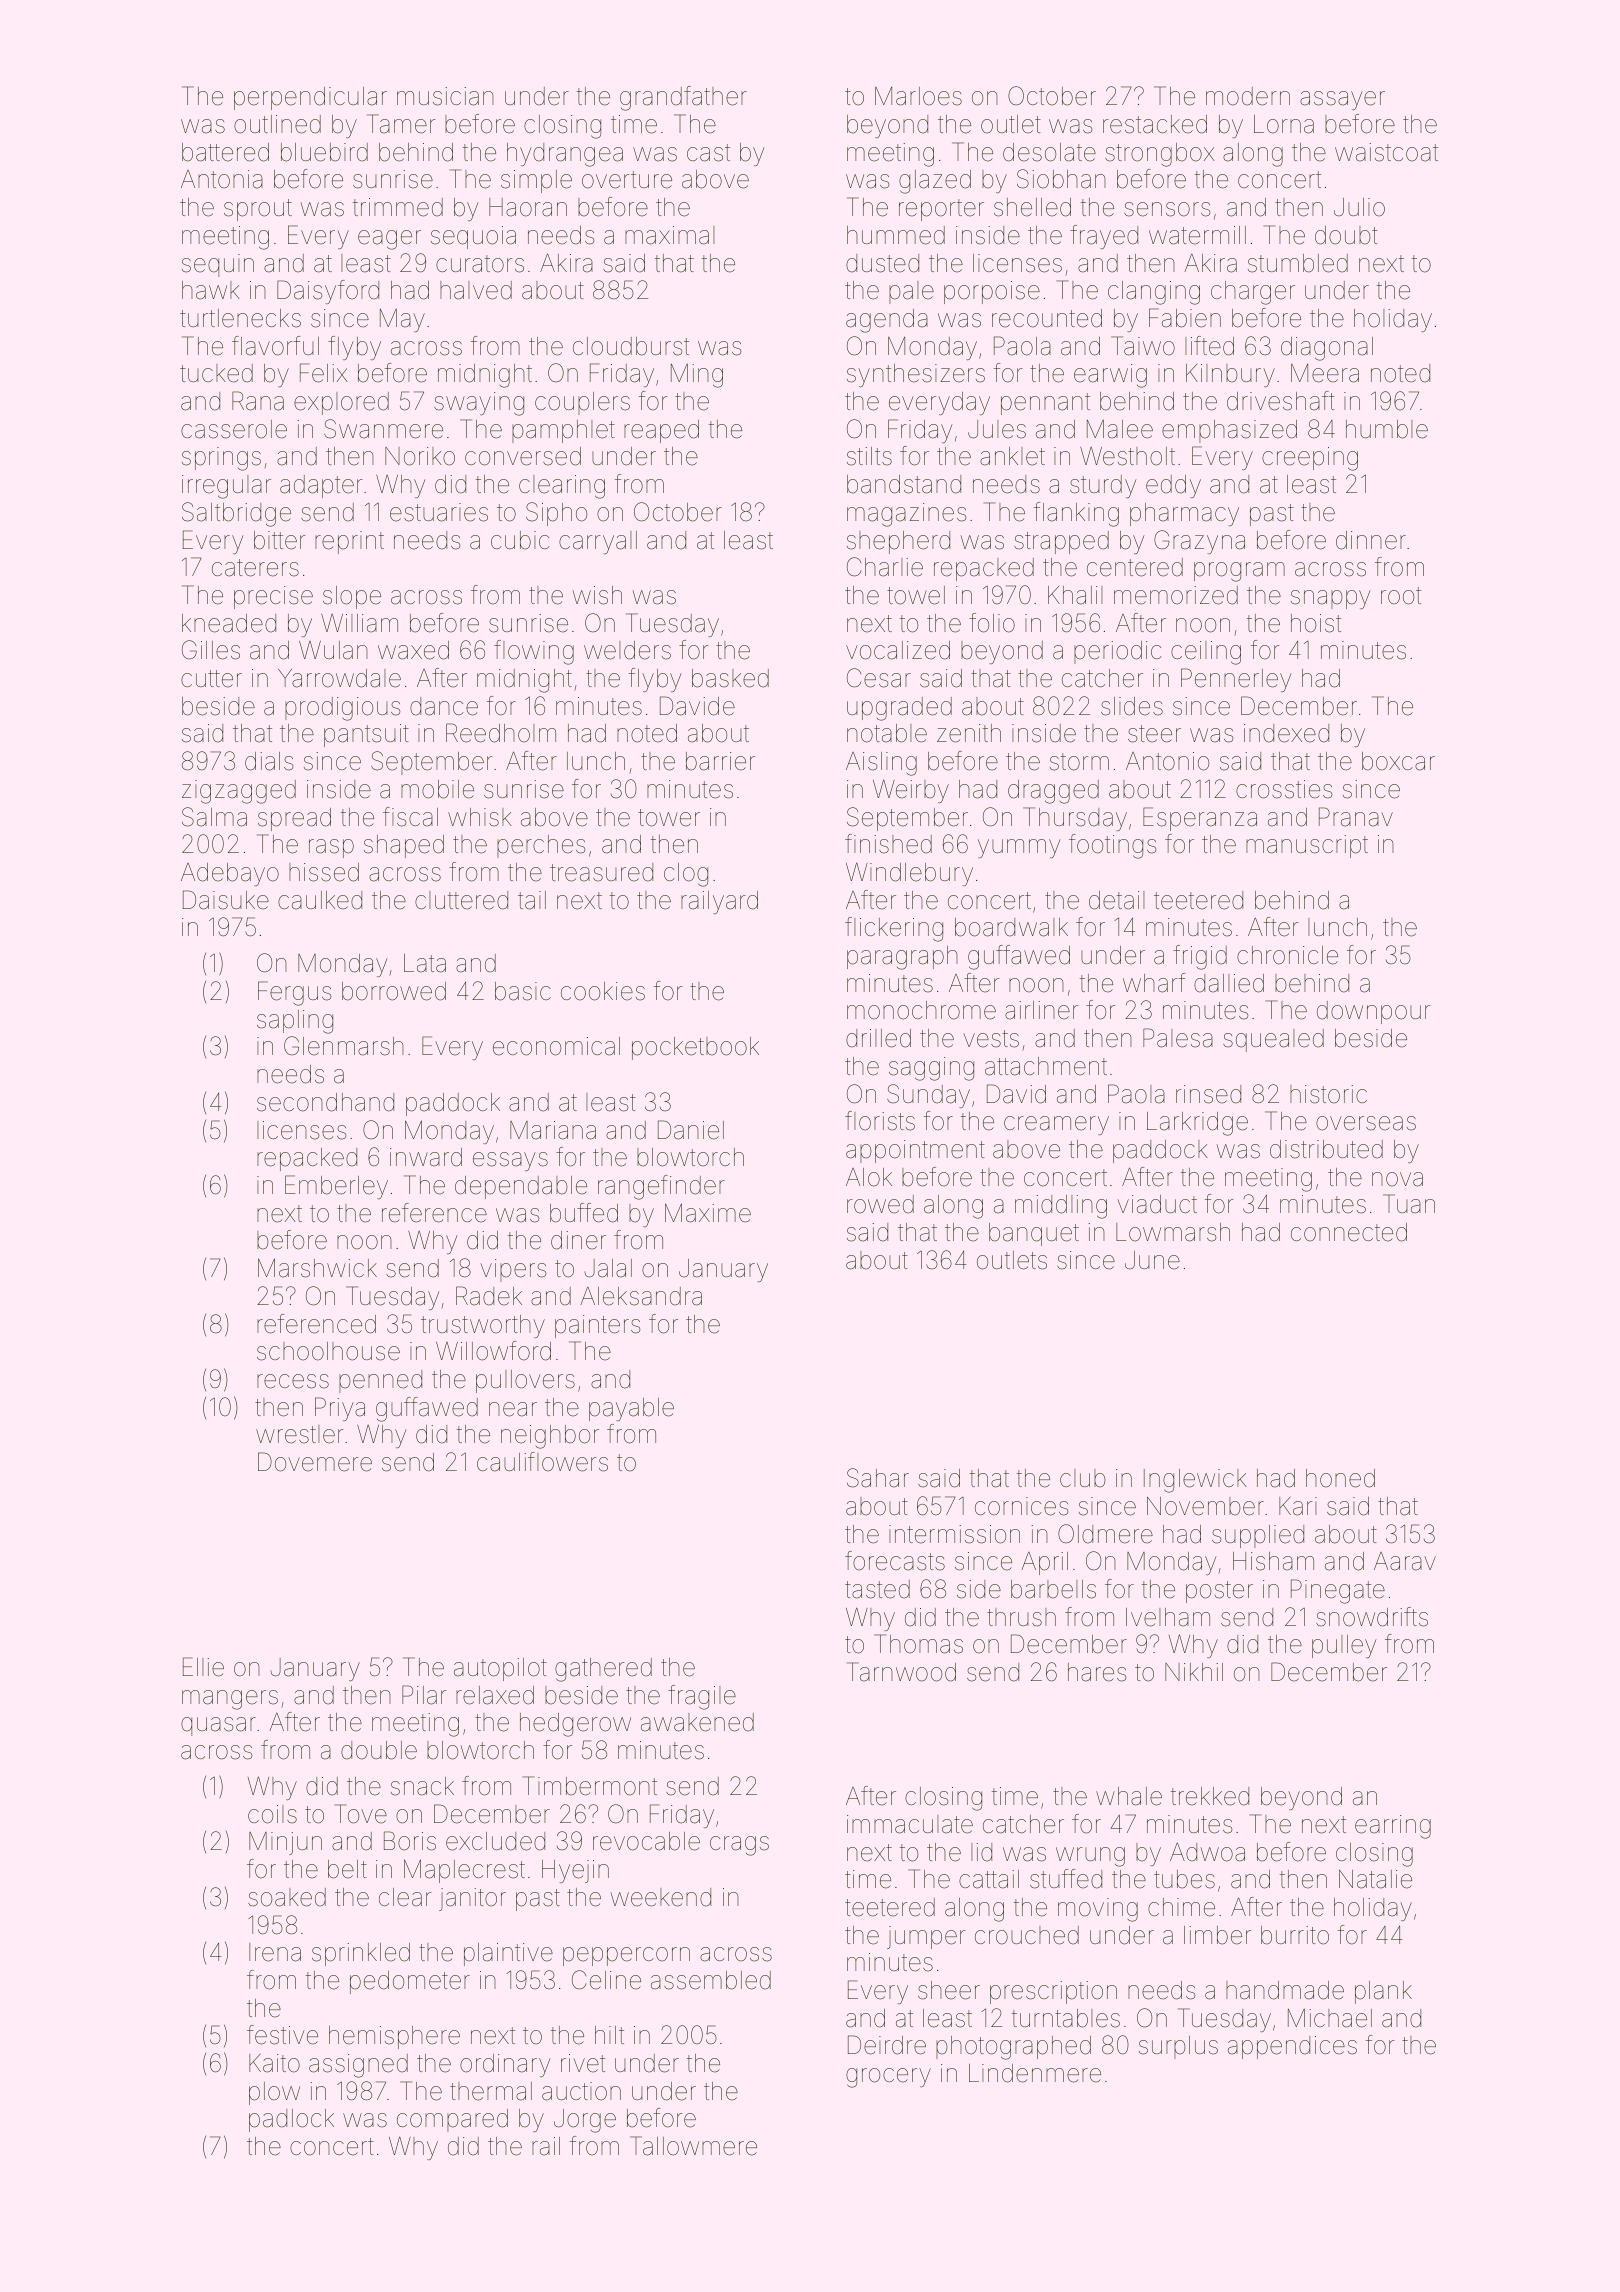  What do you see at coordinates (1019, 848) in the document?
I see `yummy` at bounding box center [1019, 848].
